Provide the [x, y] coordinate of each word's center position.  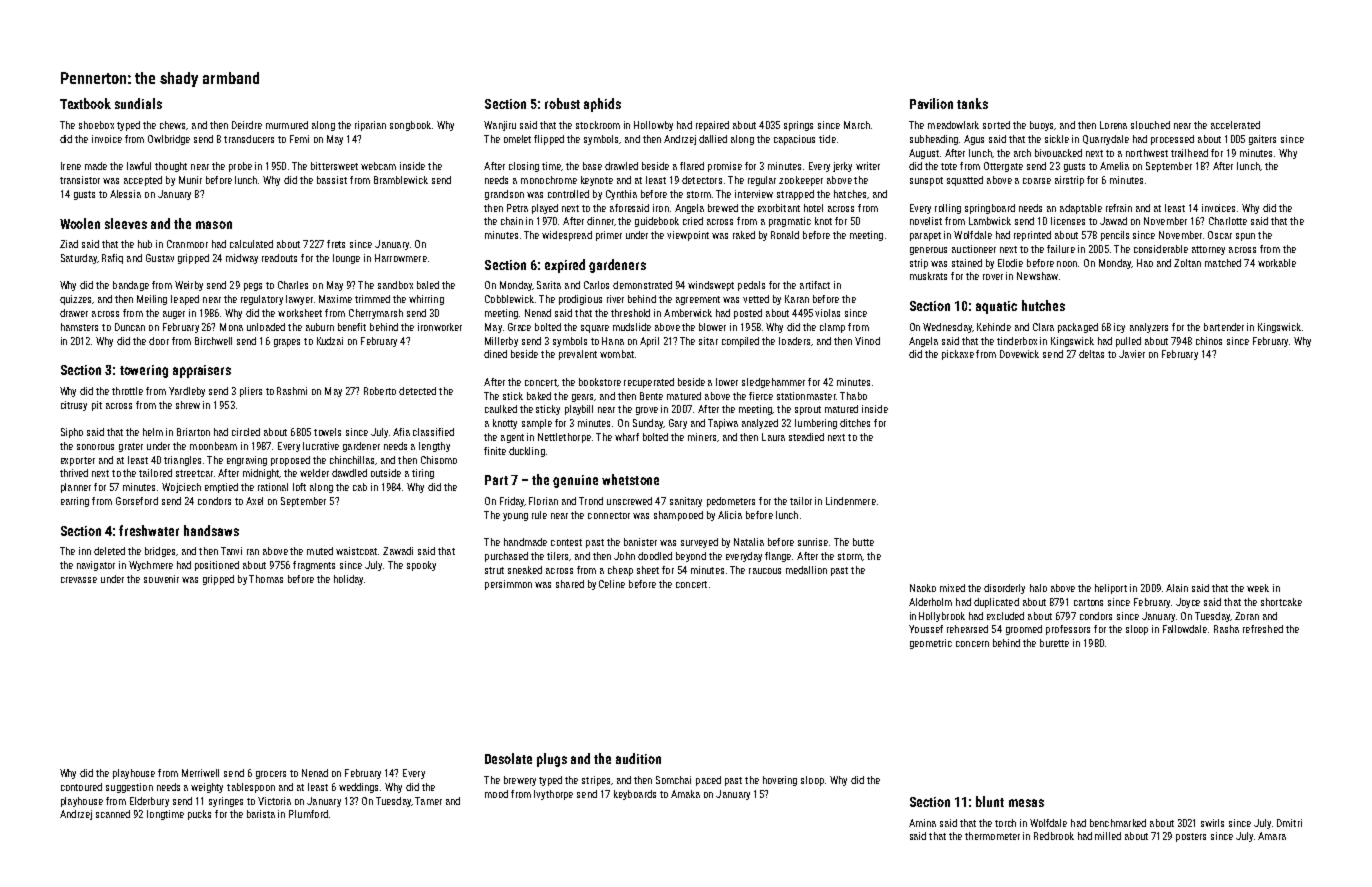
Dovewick [1019, 354]
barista [261, 814]
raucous [765, 571]
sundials [138, 103]
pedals [751, 286]
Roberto [380, 391]
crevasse [79, 580]
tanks [972, 103]
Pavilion [931, 103]
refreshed [1263, 629]
